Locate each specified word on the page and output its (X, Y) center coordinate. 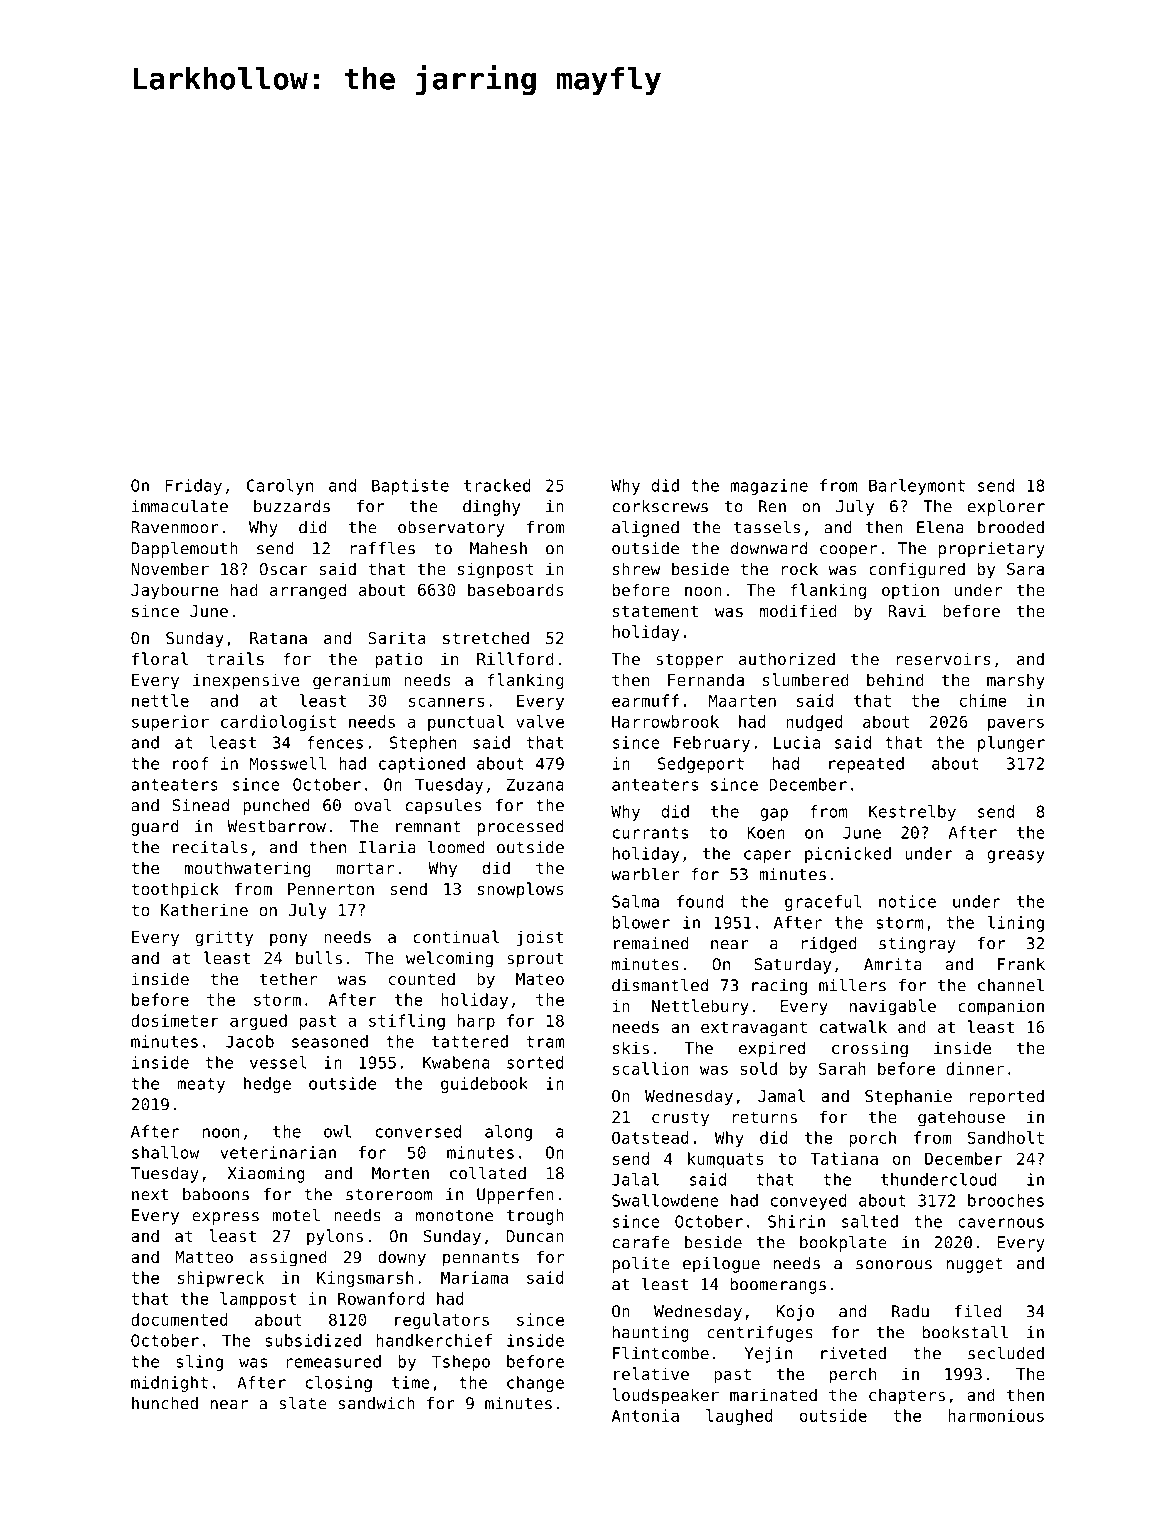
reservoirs (943, 658)
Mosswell (288, 763)
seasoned (330, 1041)
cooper (848, 551)
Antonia (645, 1415)
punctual (466, 723)
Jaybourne (174, 591)
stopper (689, 661)
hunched (165, 1403)
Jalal (635, 1179)
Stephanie (908, 1097)
